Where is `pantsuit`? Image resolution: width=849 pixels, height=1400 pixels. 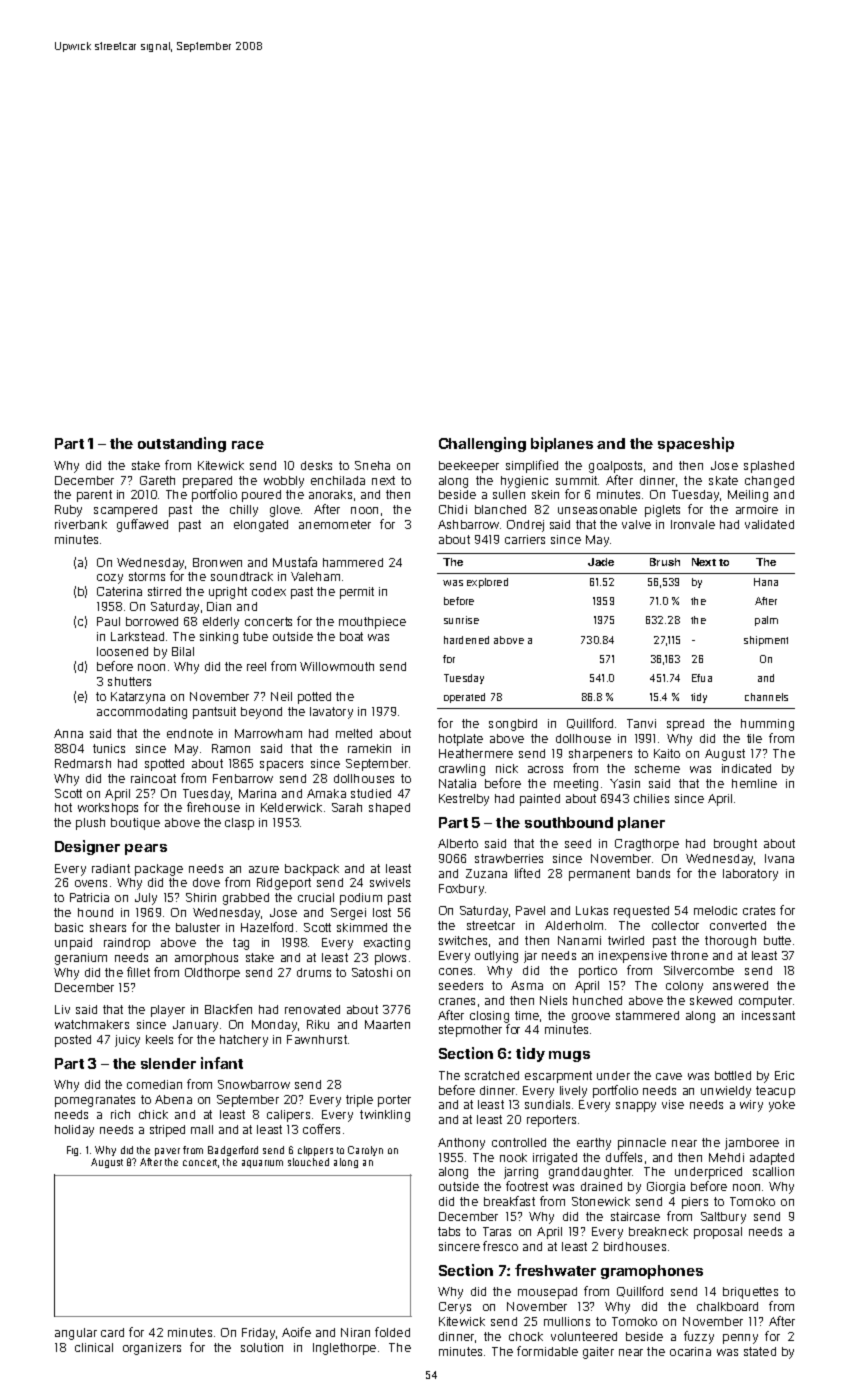 pantsuit is located at coordinates (214, 713).
